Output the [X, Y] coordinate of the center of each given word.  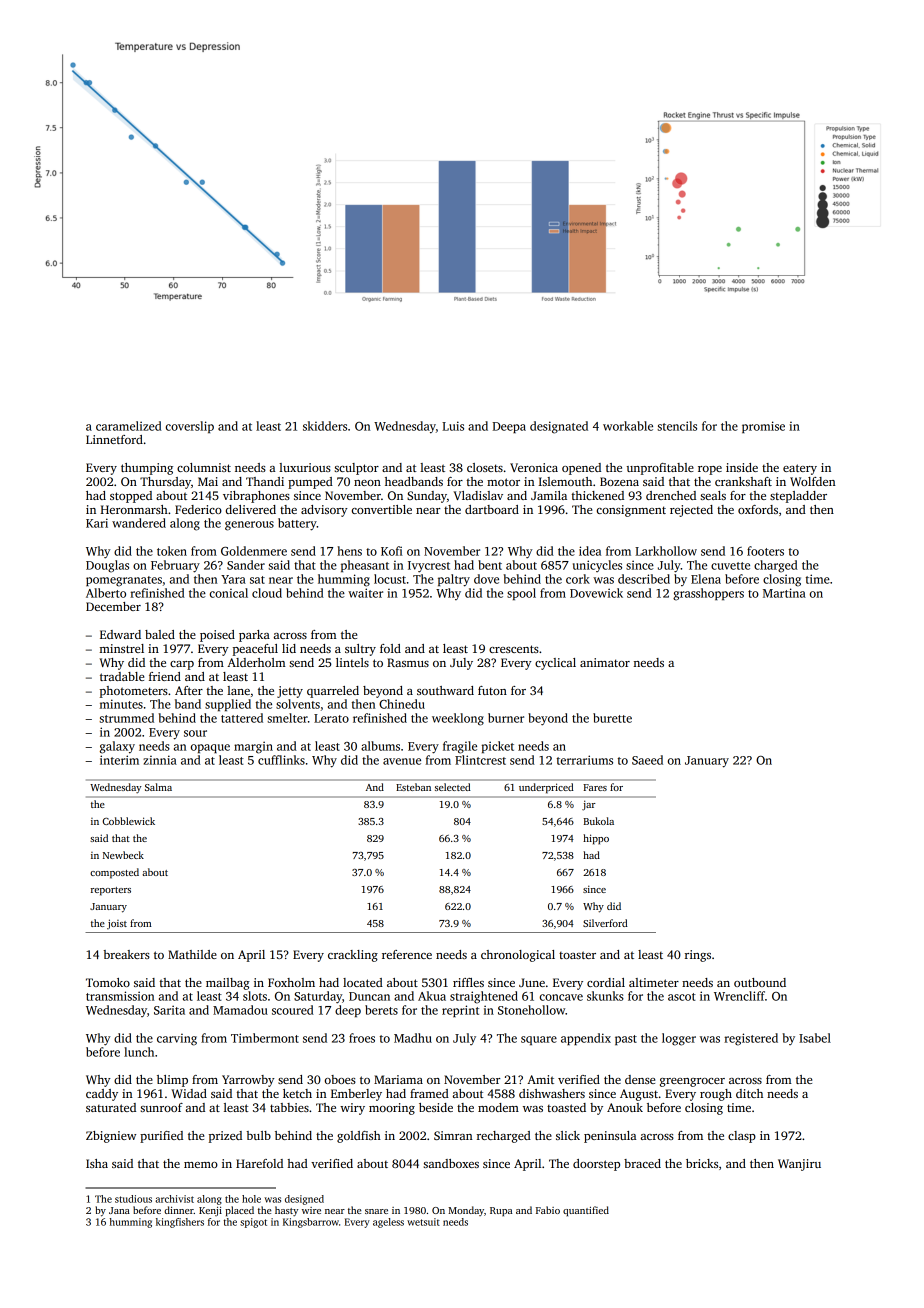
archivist [174, 1199]
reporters [111, 891]
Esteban [413, 787]
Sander [246, 565]
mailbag [228, 984]
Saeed [647, 760]
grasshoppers [708, 594]
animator [605, 662]
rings [698, 956]
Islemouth [565, 481]
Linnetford [114, 439]
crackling [353, 956]
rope [710, 470]
